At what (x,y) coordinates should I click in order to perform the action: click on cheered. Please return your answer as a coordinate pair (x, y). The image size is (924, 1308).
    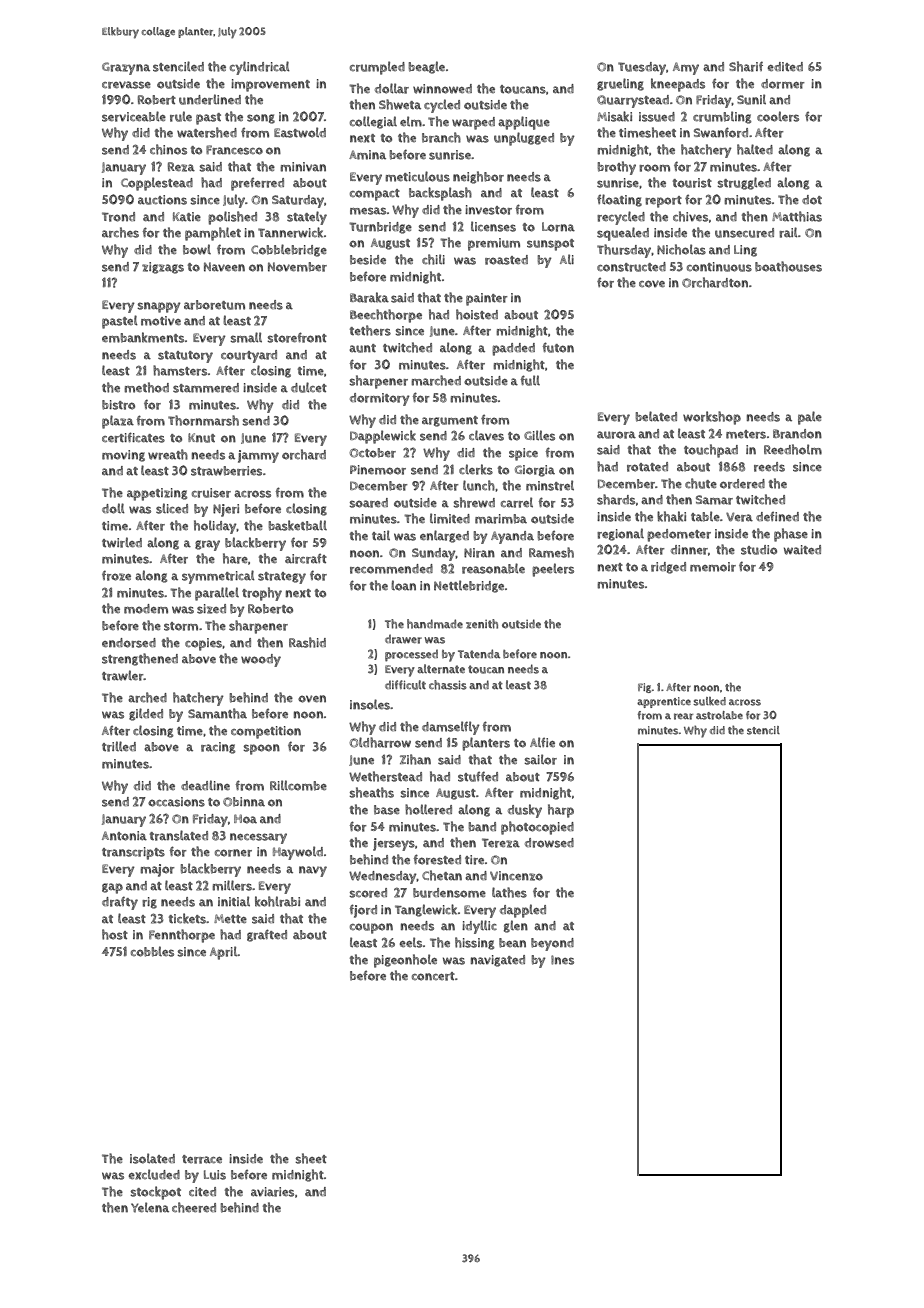
    Looking at the image, I should click on (194, 1207).
